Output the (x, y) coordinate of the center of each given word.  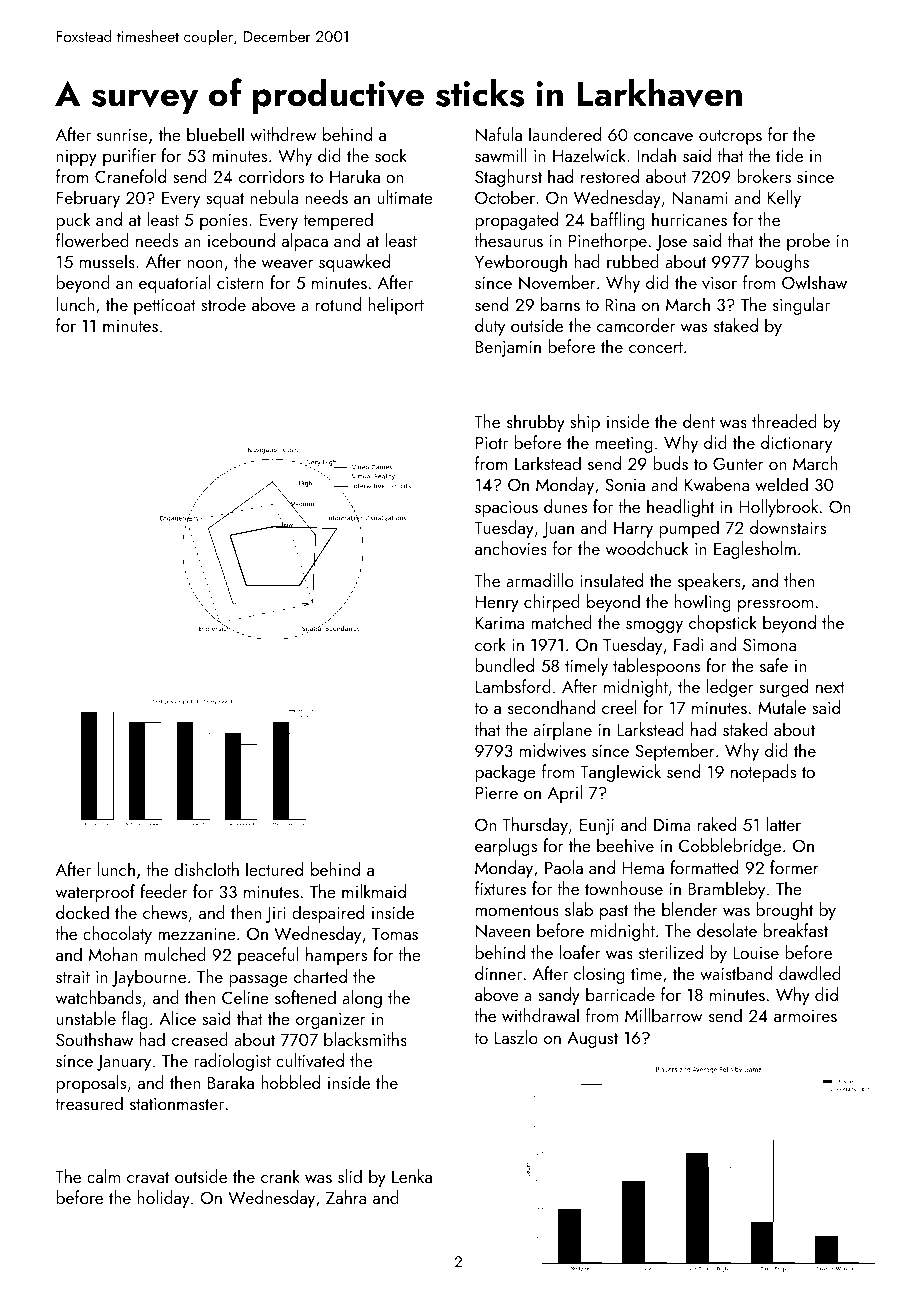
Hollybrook (778, 508)
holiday (164, 1199)
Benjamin (508, 349)
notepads (763, 773)
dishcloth (206, 869)
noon (205, 264)
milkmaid (374, 891)
